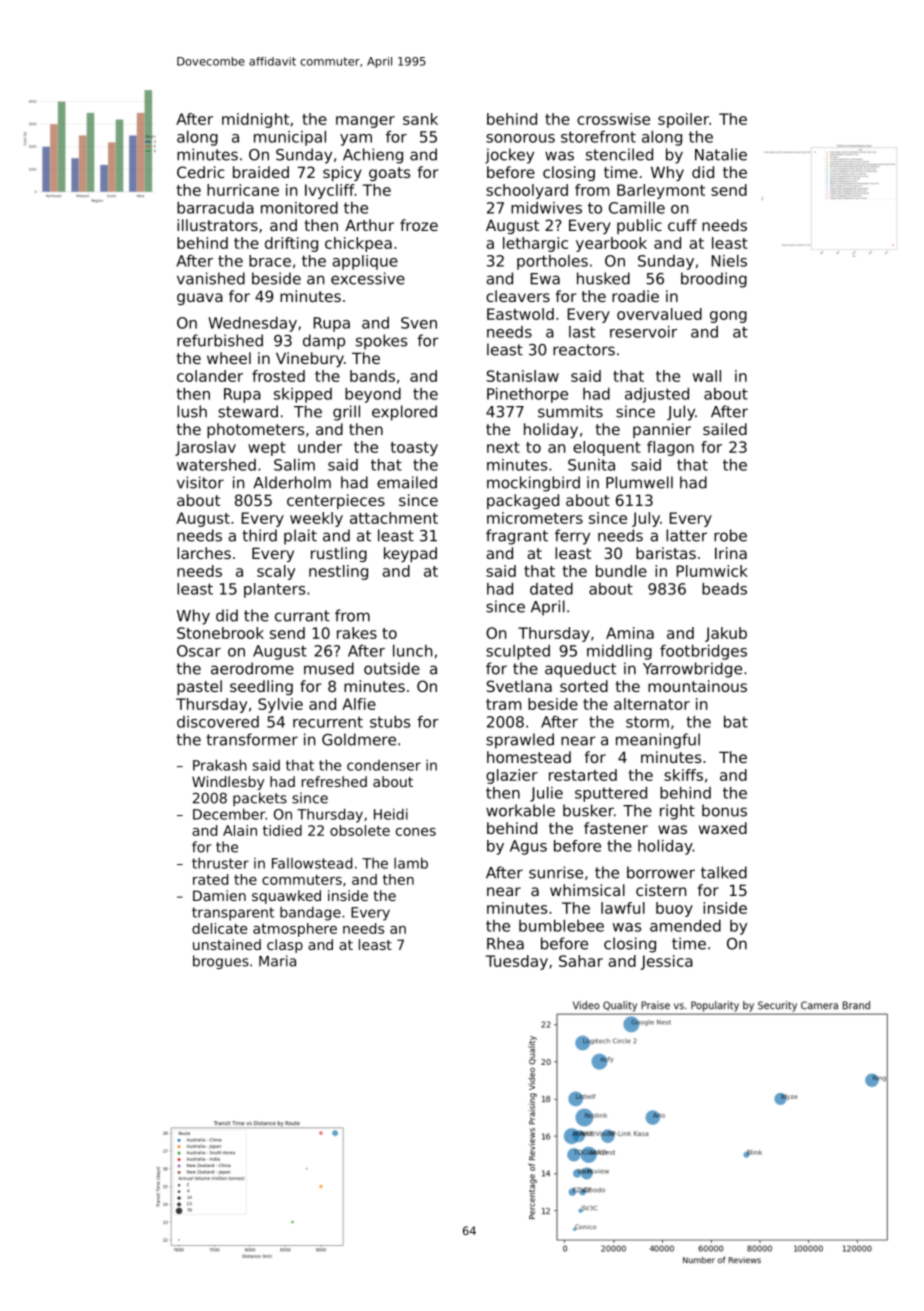 This screenshot has width=924, height=1311. What do you see at coordinates (503, 704) in the screenshot?
I see `tram` at bounding box center [503, 704].
